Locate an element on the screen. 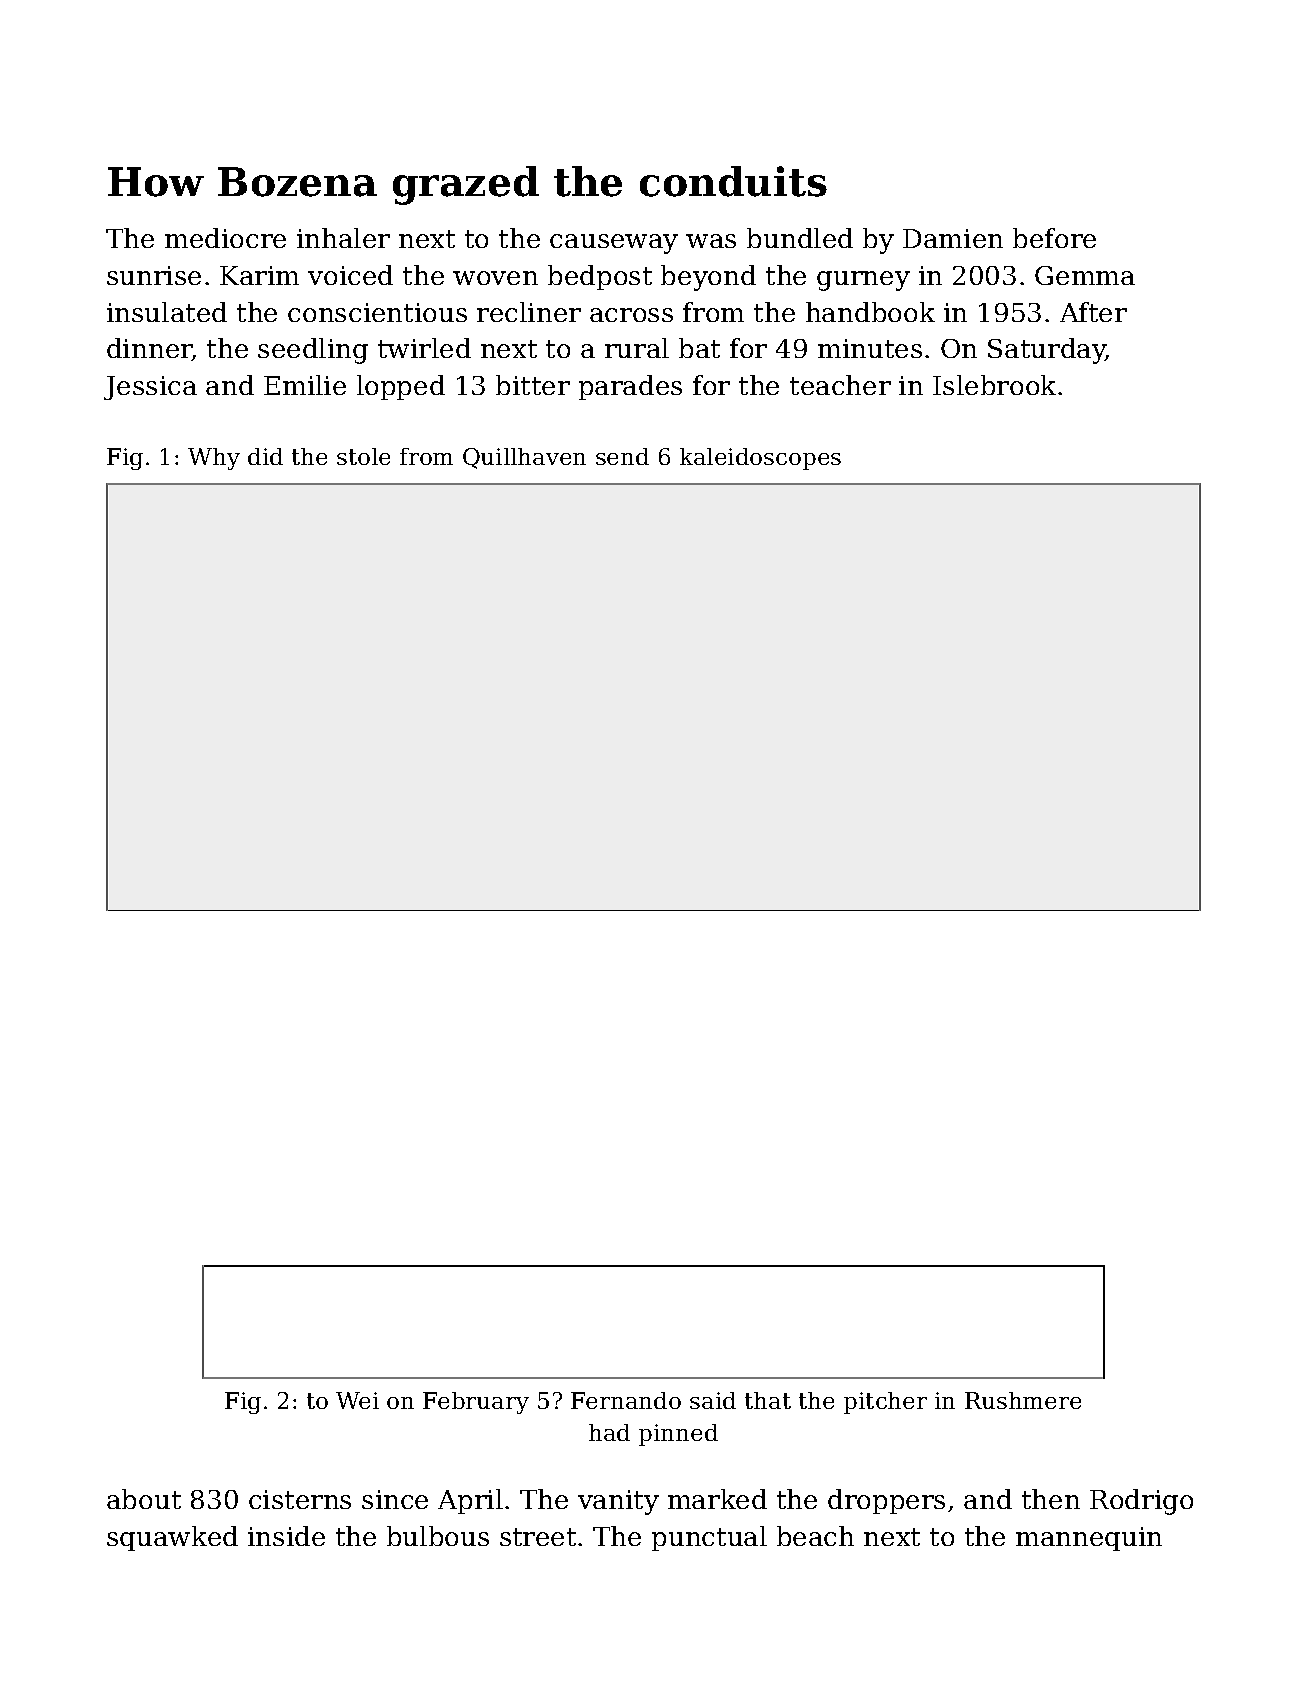 The image size is (1307, 1691). Saturday is located at coordinates (1047, 351).
